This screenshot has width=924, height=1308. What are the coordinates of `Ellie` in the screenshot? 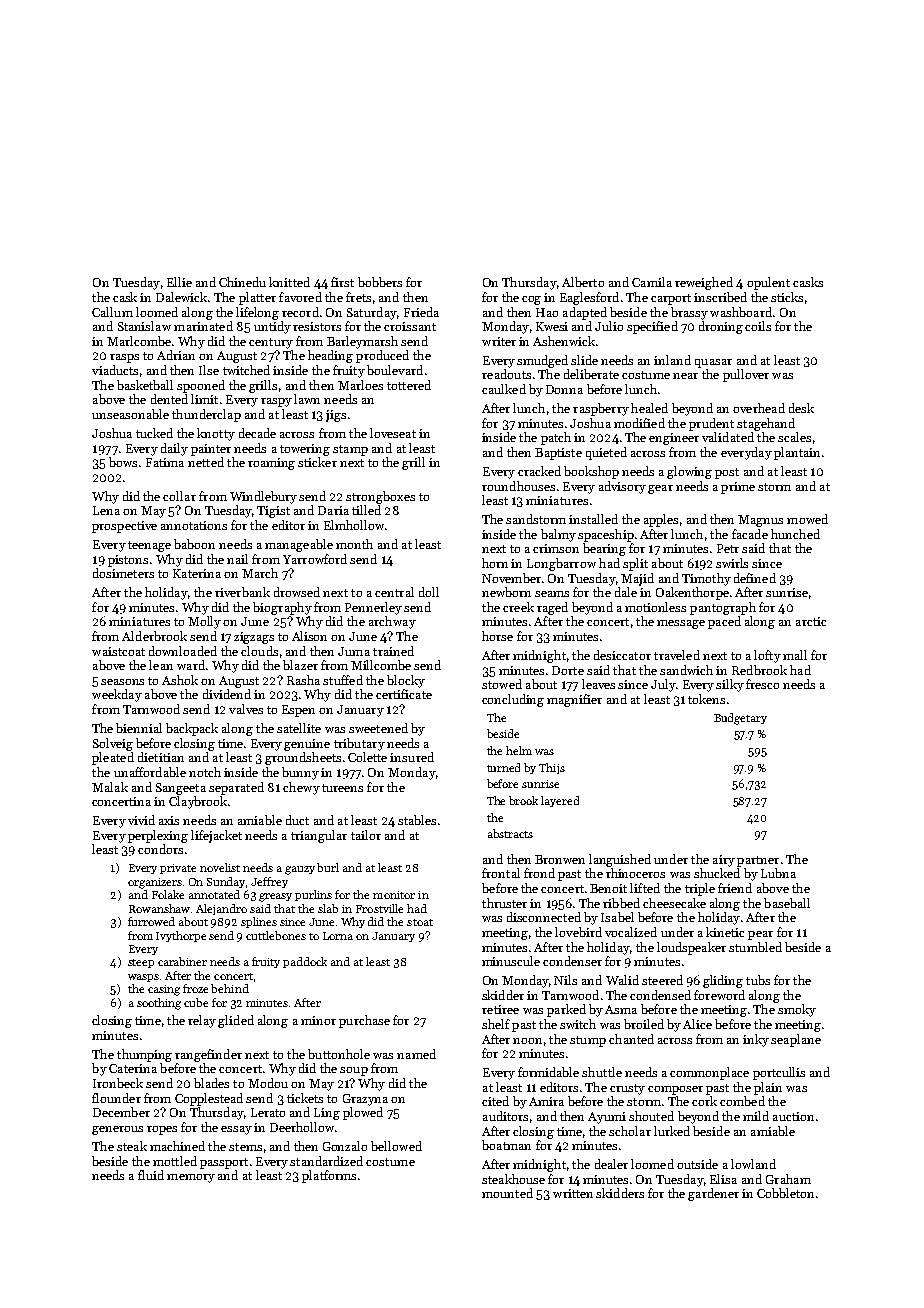 It's located at (179, 282).
